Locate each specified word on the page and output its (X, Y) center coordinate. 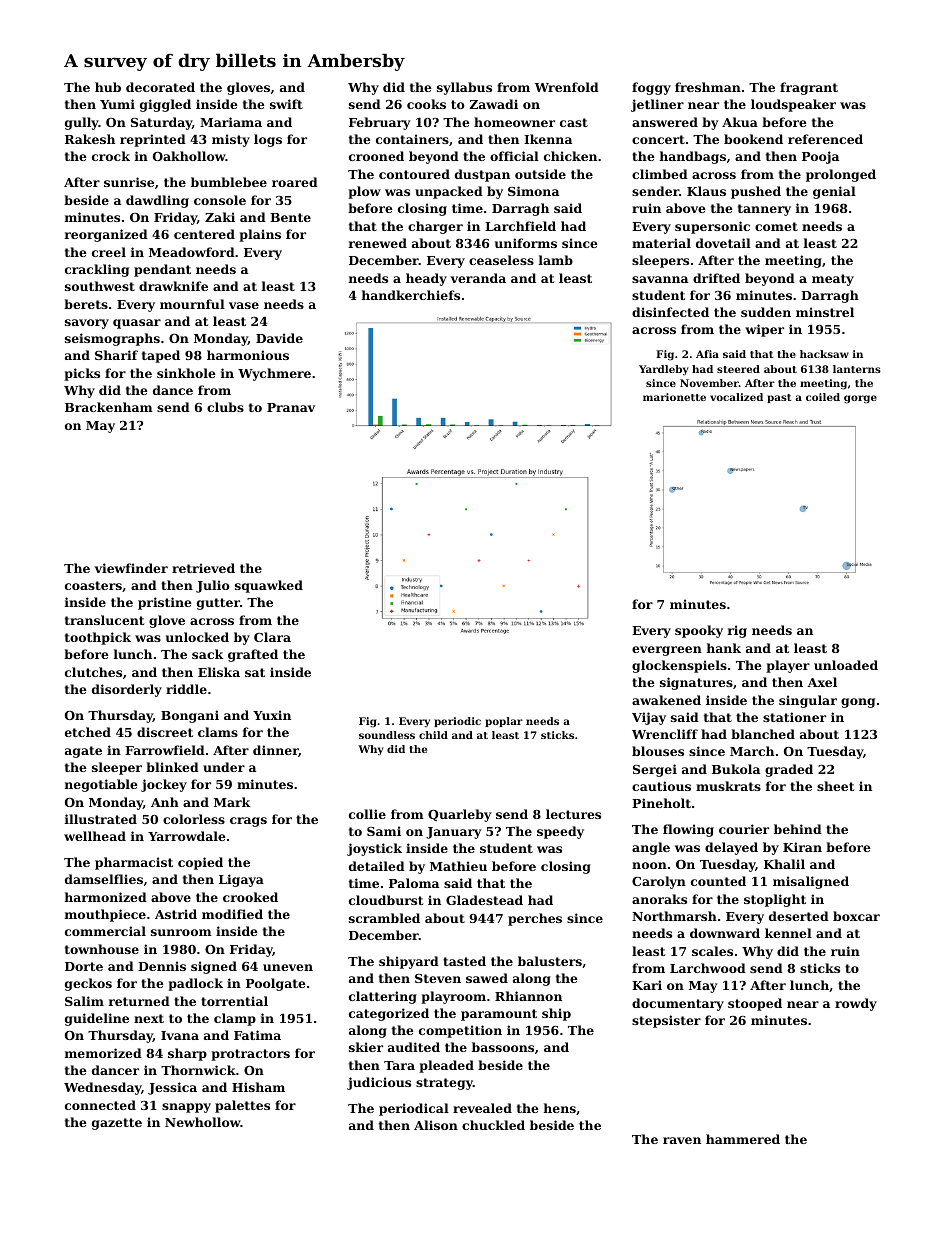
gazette (117, 1124)
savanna (660, 279)
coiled (823, 397)
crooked (250, 897)
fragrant (809, 88)
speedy (560, 832)
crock (111, 156)
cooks (426, 104)
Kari (647, 985)
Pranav (291, 407)
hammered (743, 1139)
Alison (436, 1125)
